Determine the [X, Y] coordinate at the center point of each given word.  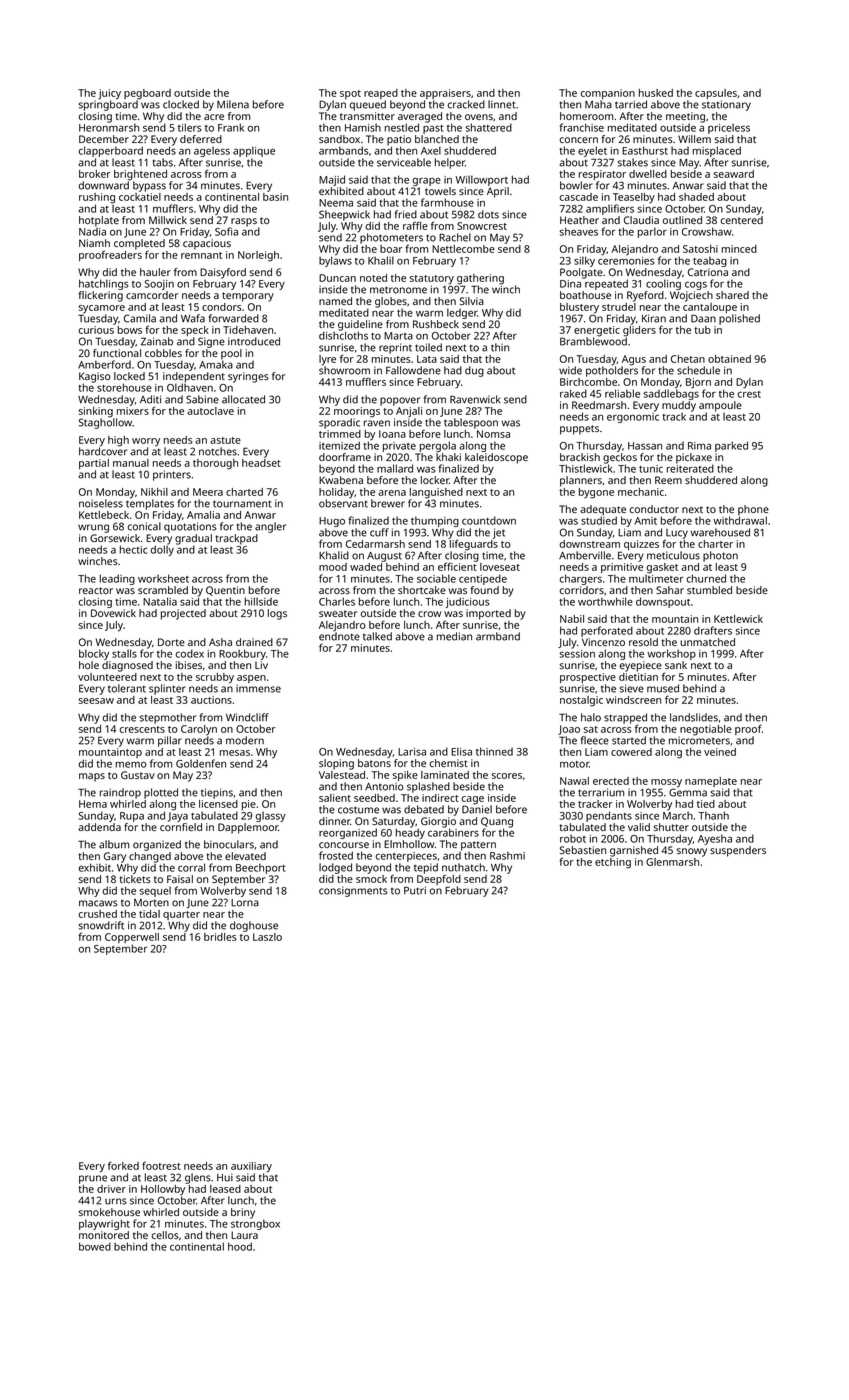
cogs [696, 285]
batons [374, 763]
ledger [462, 313]
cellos [165, 1235]
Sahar [670, 590]
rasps [244, 222]
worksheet [163, 578]
